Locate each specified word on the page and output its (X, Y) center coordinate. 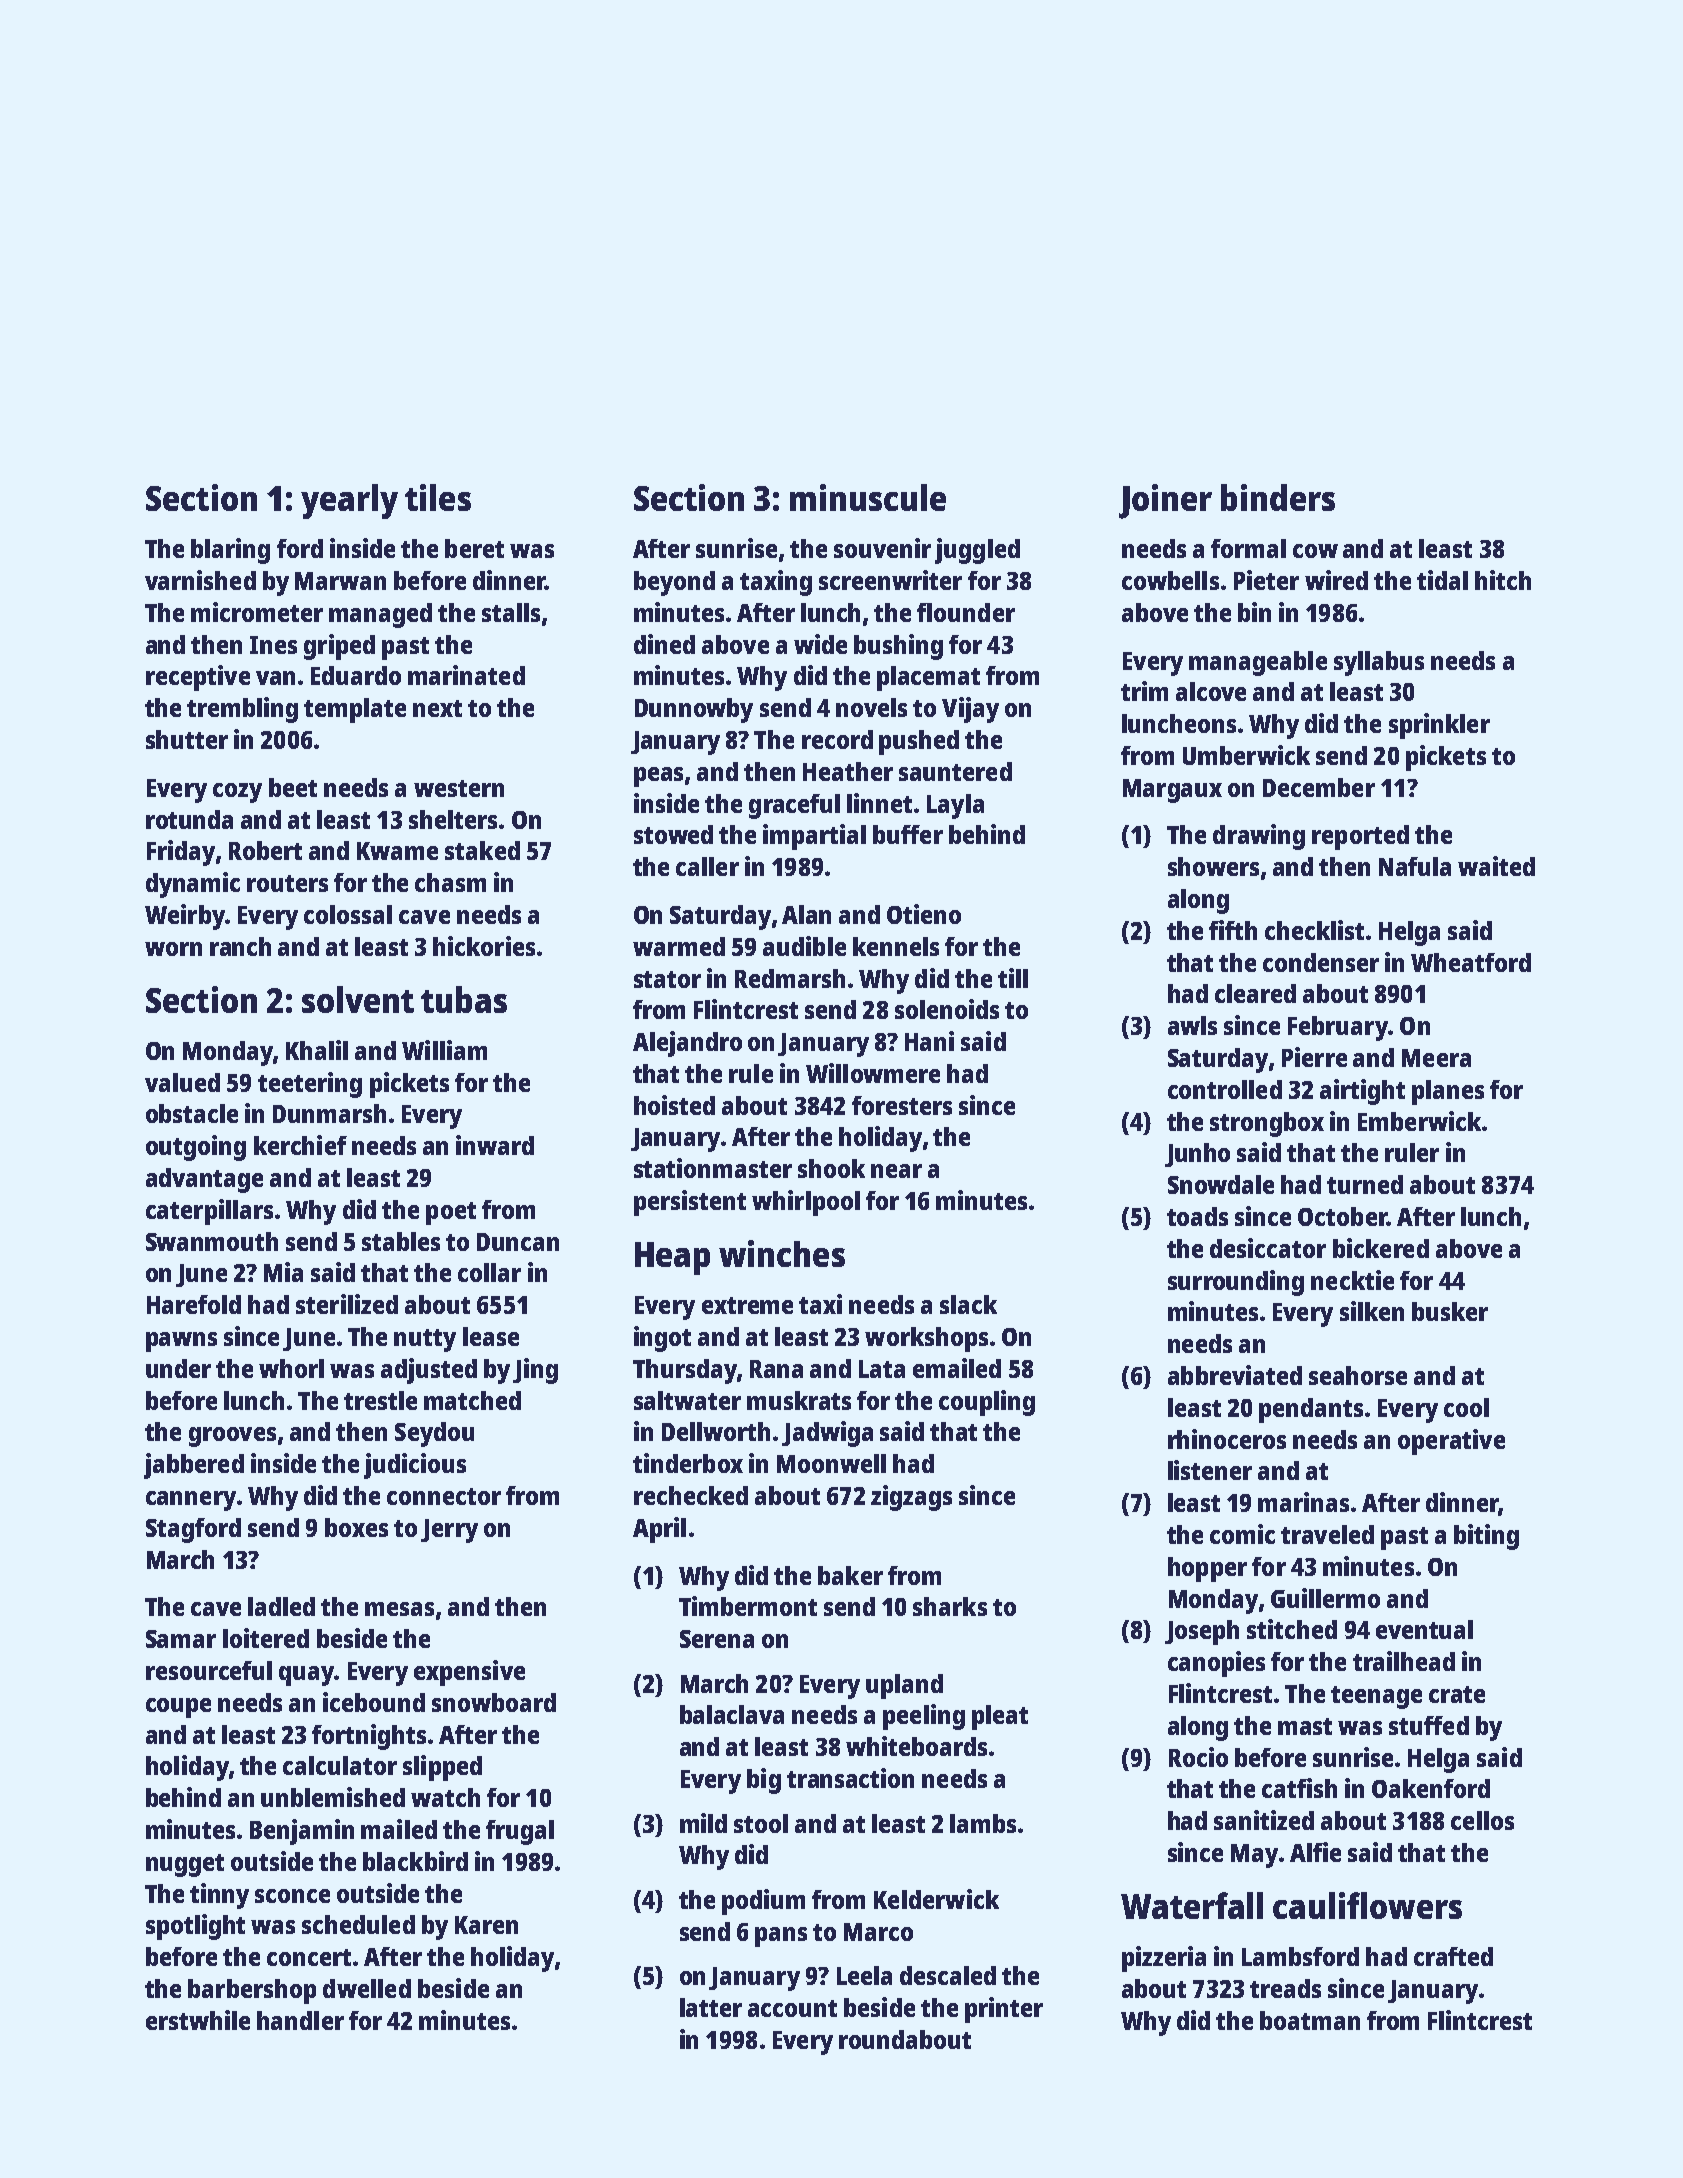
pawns (181, 1342)
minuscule (868, 497)
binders (1278, 497)
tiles (438, 497)
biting (1486, 1537)
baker (850, 1575)
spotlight (195, 1927)
